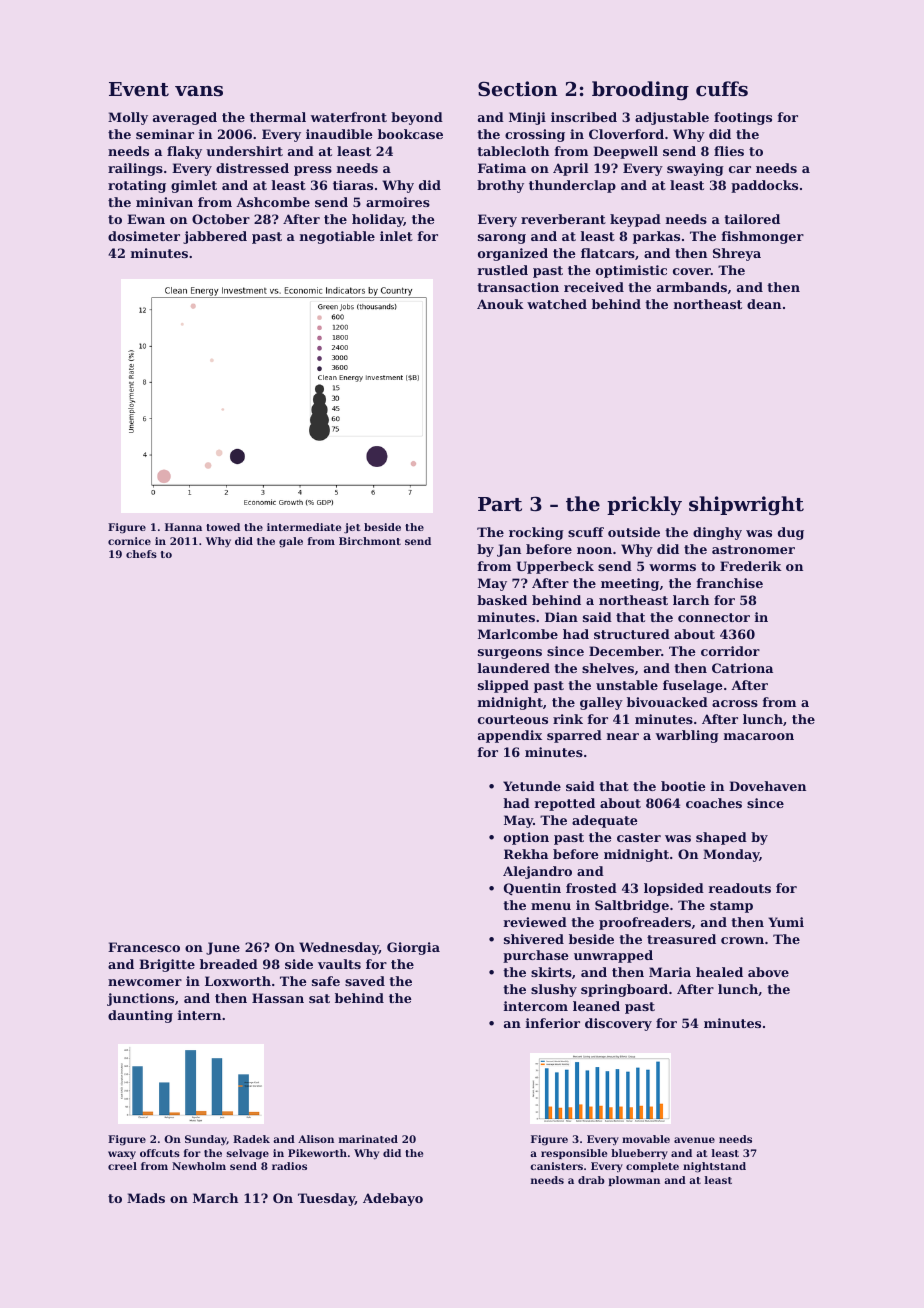 The image size is (924, 1308). I want to click on towed, so click(223, 527).
